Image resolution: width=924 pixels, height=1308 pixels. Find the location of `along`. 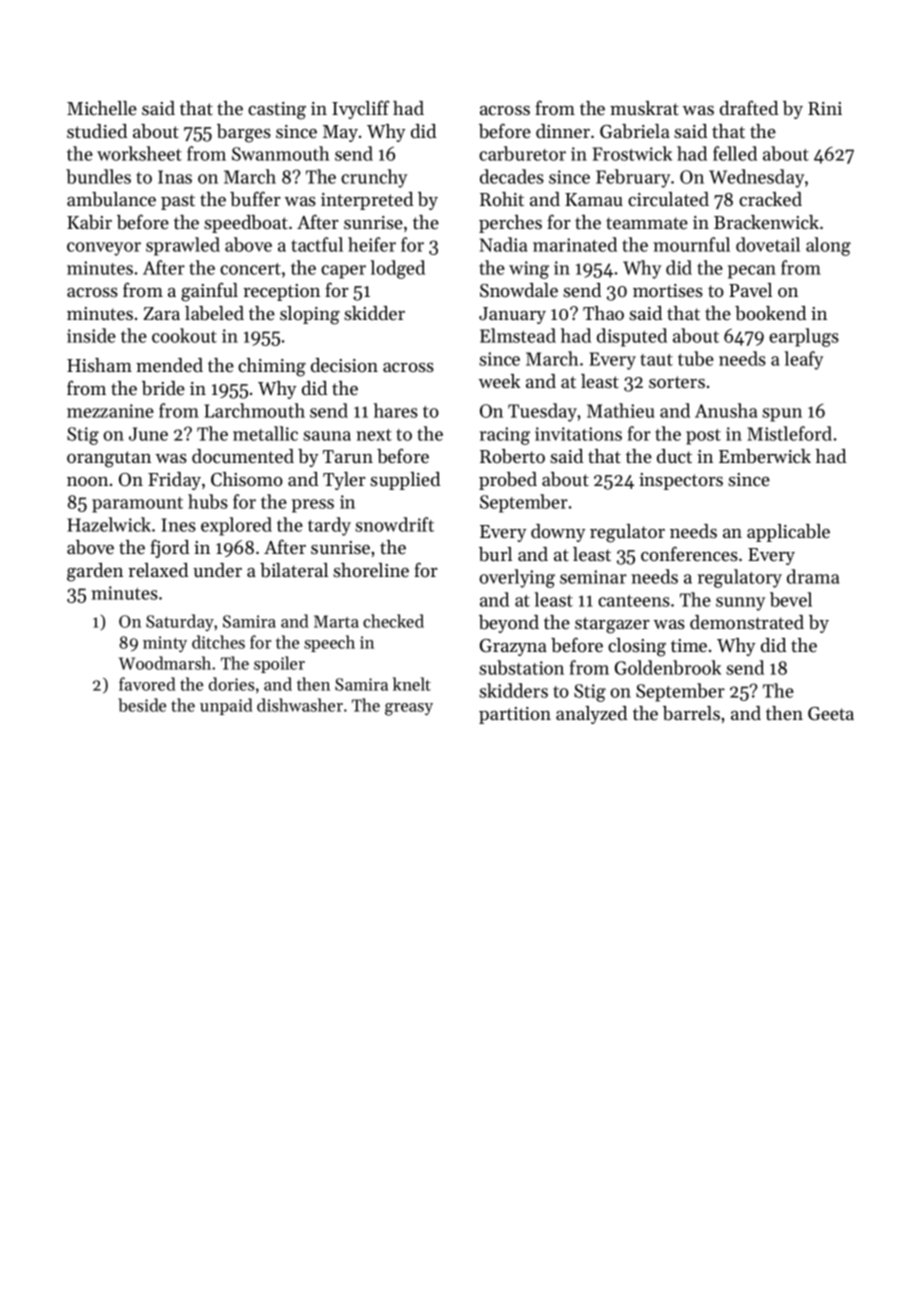

along is located at coordinates (828, 246).
